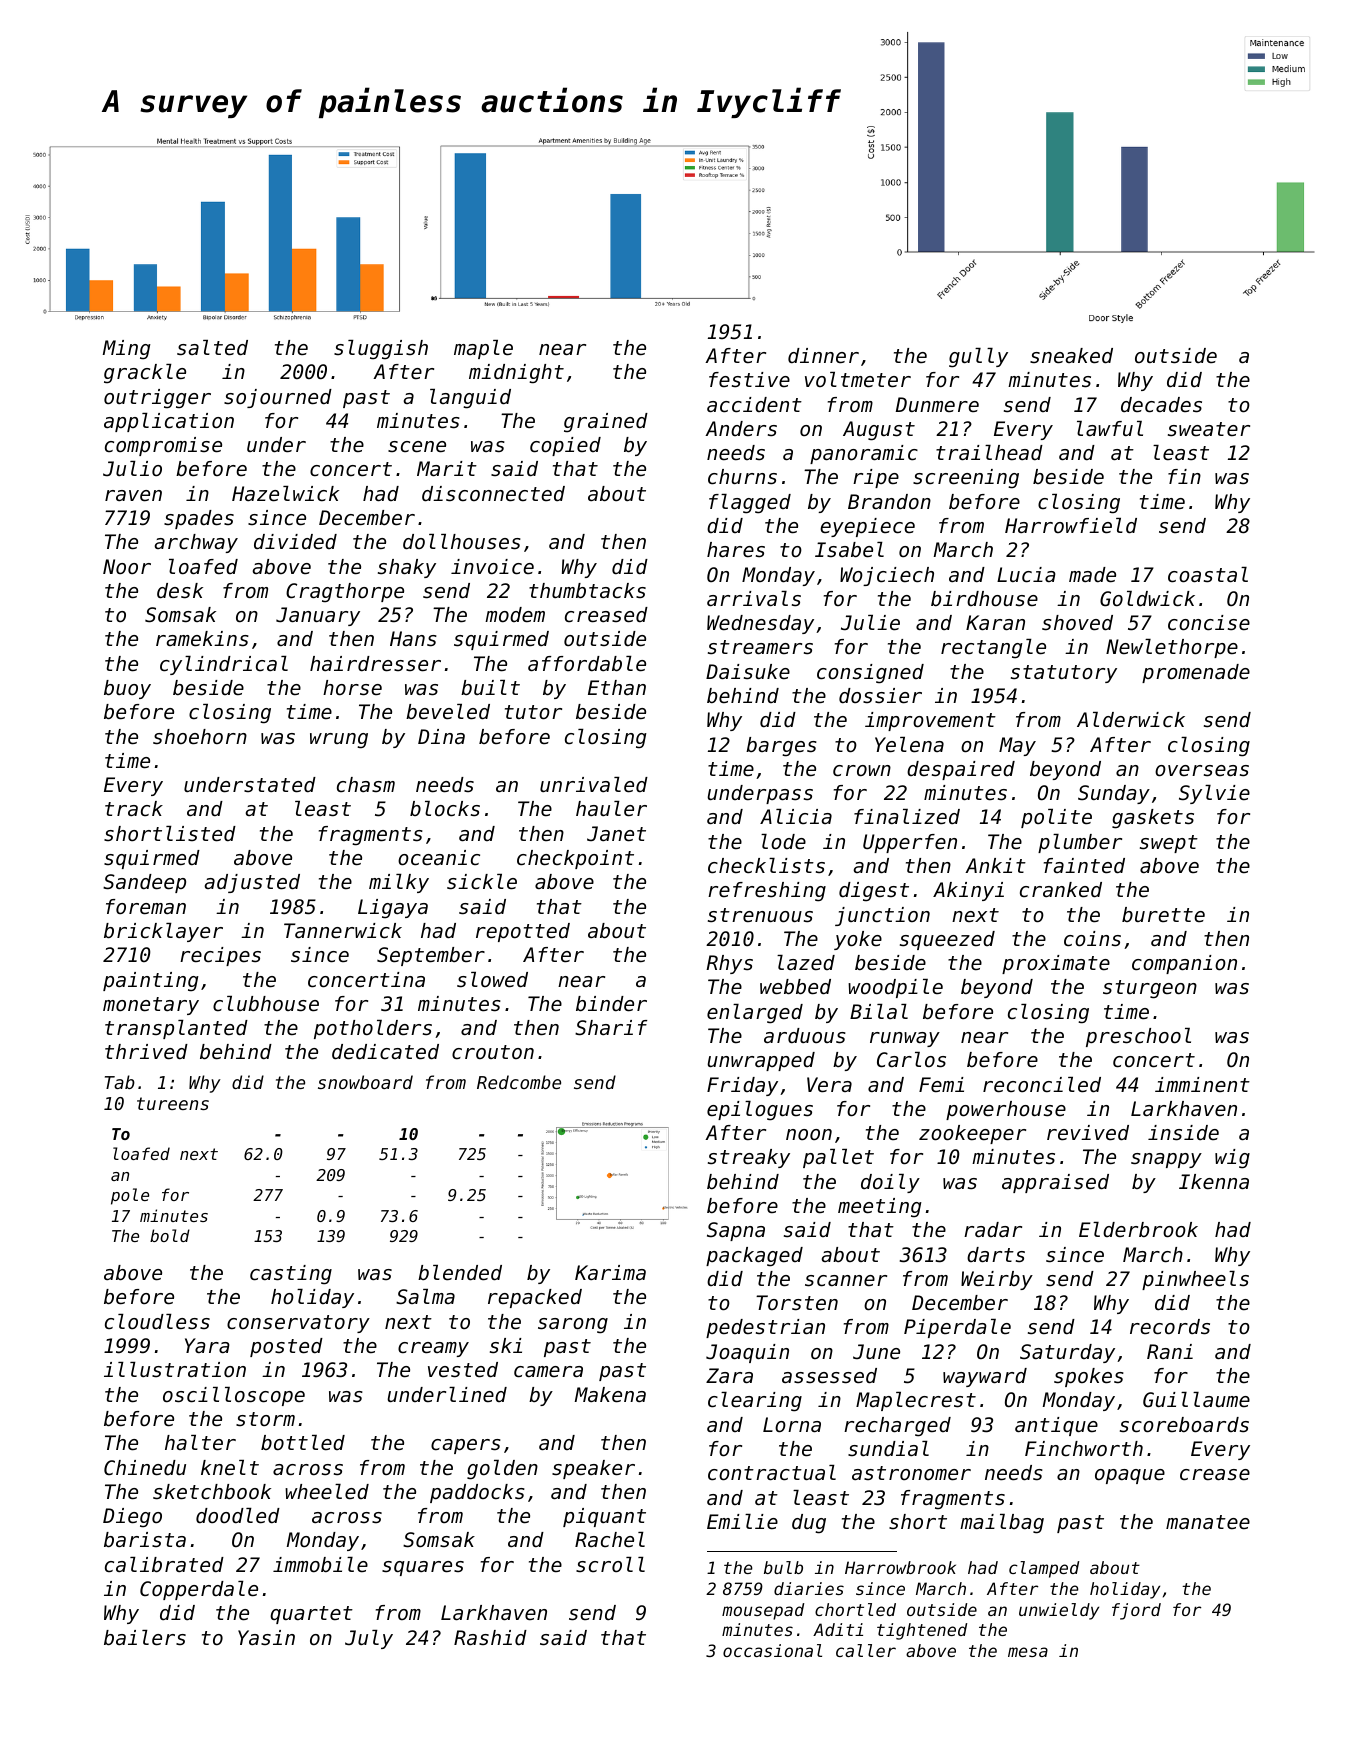 This screenshot has width=1354, height=1752. I want to click on snowboard, so click(365, 1082).
